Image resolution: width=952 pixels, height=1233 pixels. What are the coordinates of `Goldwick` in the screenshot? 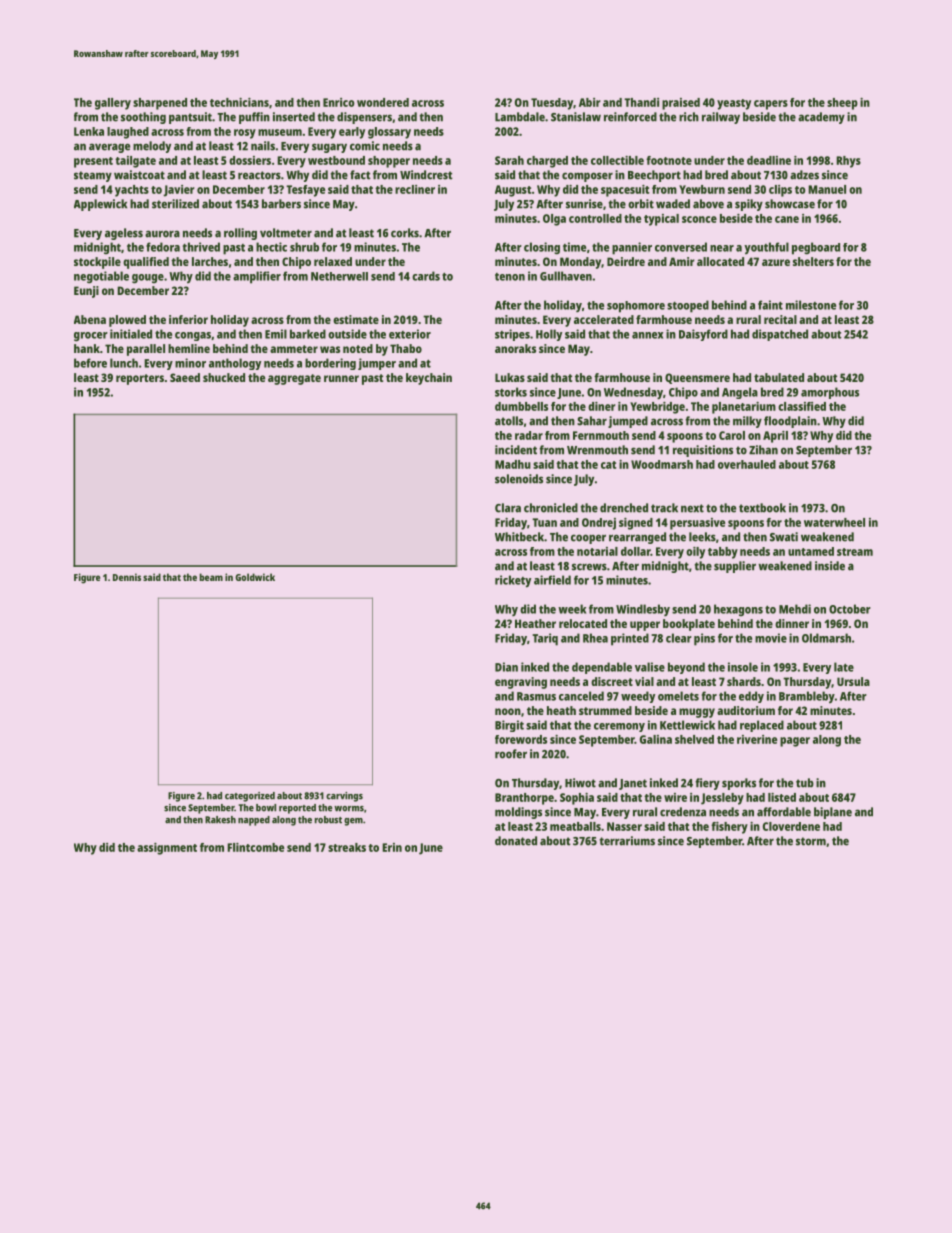 It's located at (255, 577).
